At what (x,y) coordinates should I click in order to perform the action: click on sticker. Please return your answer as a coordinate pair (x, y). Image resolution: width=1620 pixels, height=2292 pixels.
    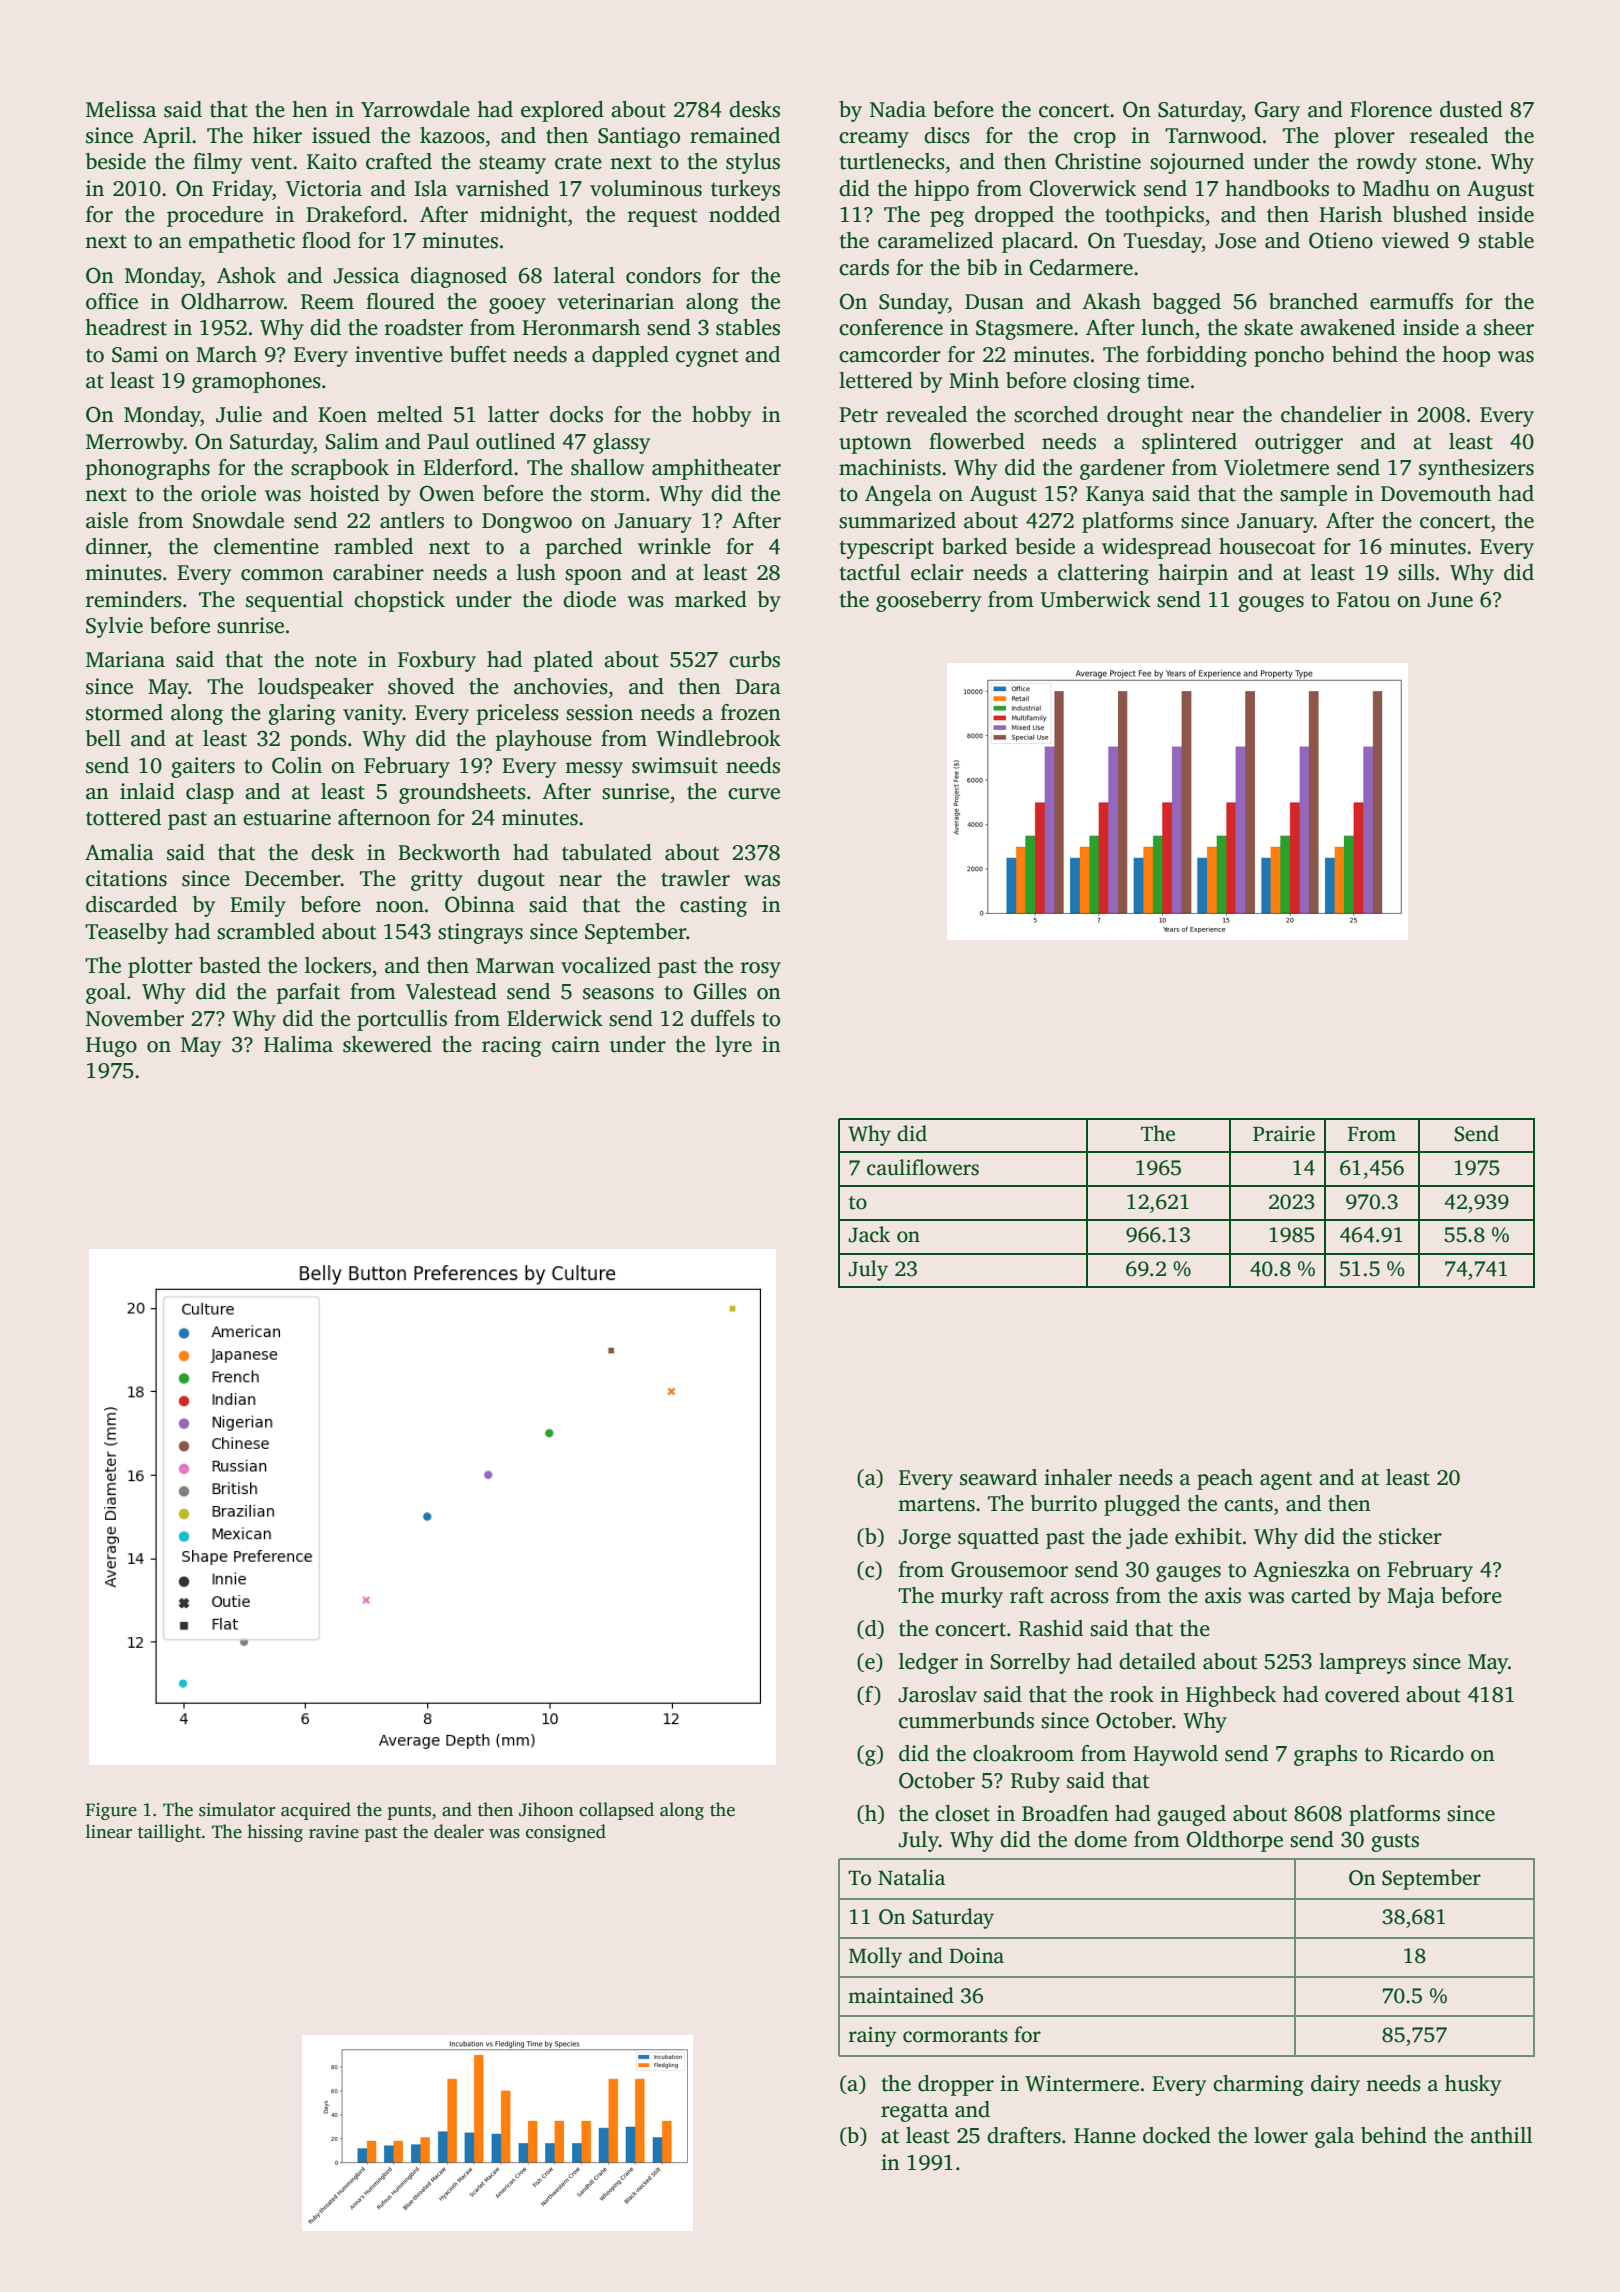
    Looking at the image, I should click on (1410, 1536).
